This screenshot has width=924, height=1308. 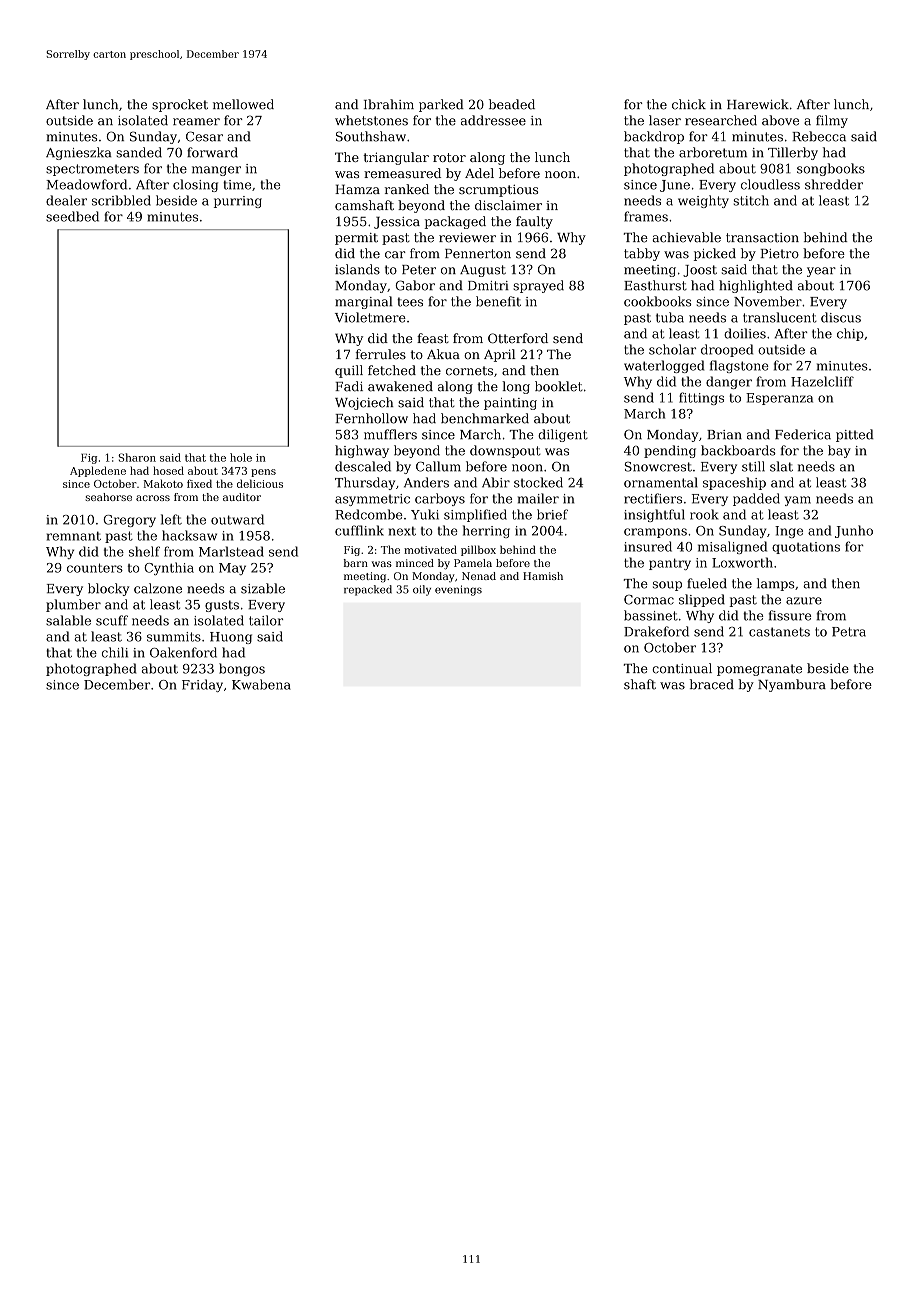 I want to click on reamer, so click(x=196, y=122).
